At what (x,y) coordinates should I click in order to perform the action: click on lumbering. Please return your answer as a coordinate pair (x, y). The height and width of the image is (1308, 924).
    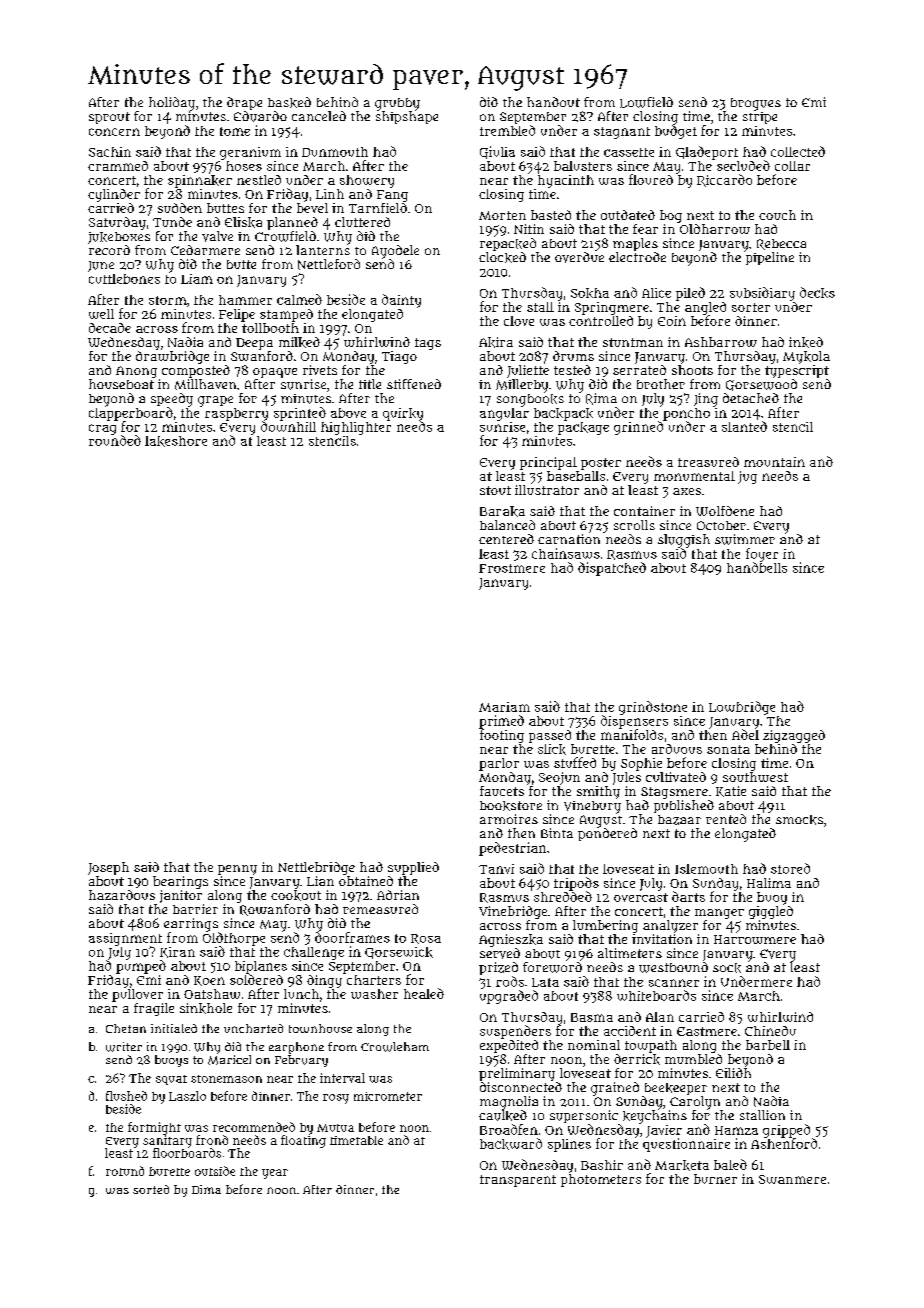
    Looking at the image, I should click on (605, 926).
